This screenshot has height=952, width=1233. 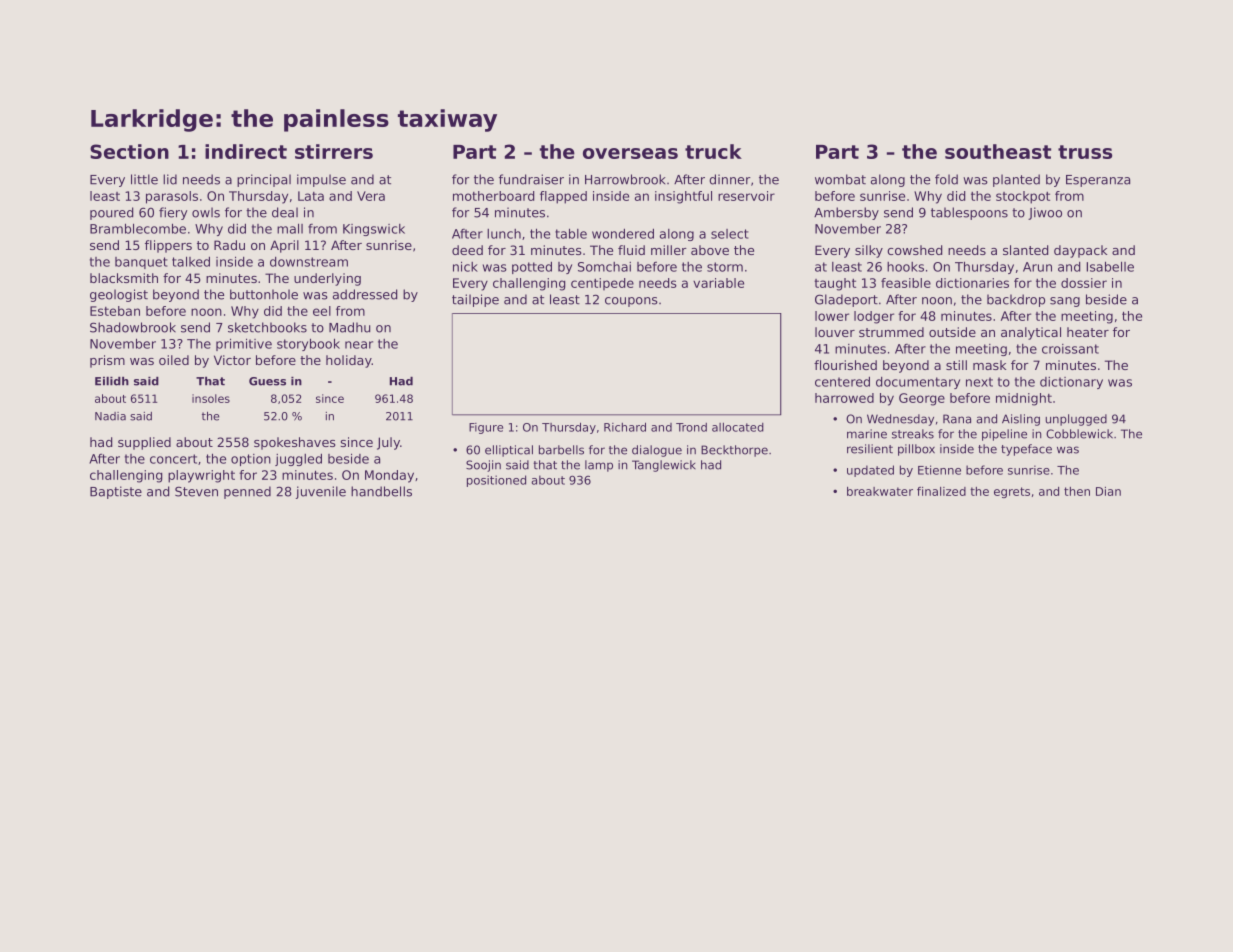 I want to click on Bramblecombe, so click(x=138, y=228).
